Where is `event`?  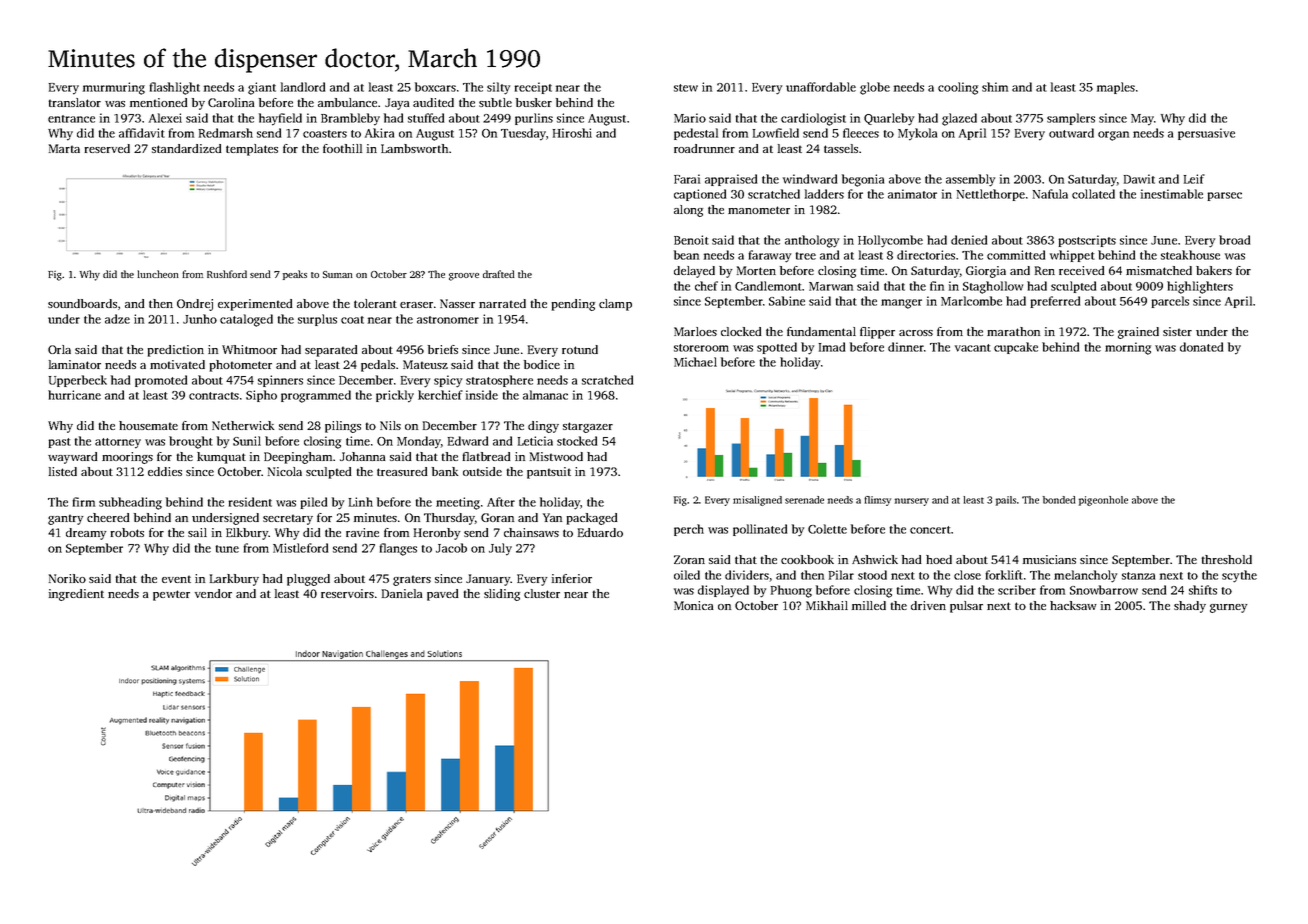 event is located at coordinates (176, 579).
